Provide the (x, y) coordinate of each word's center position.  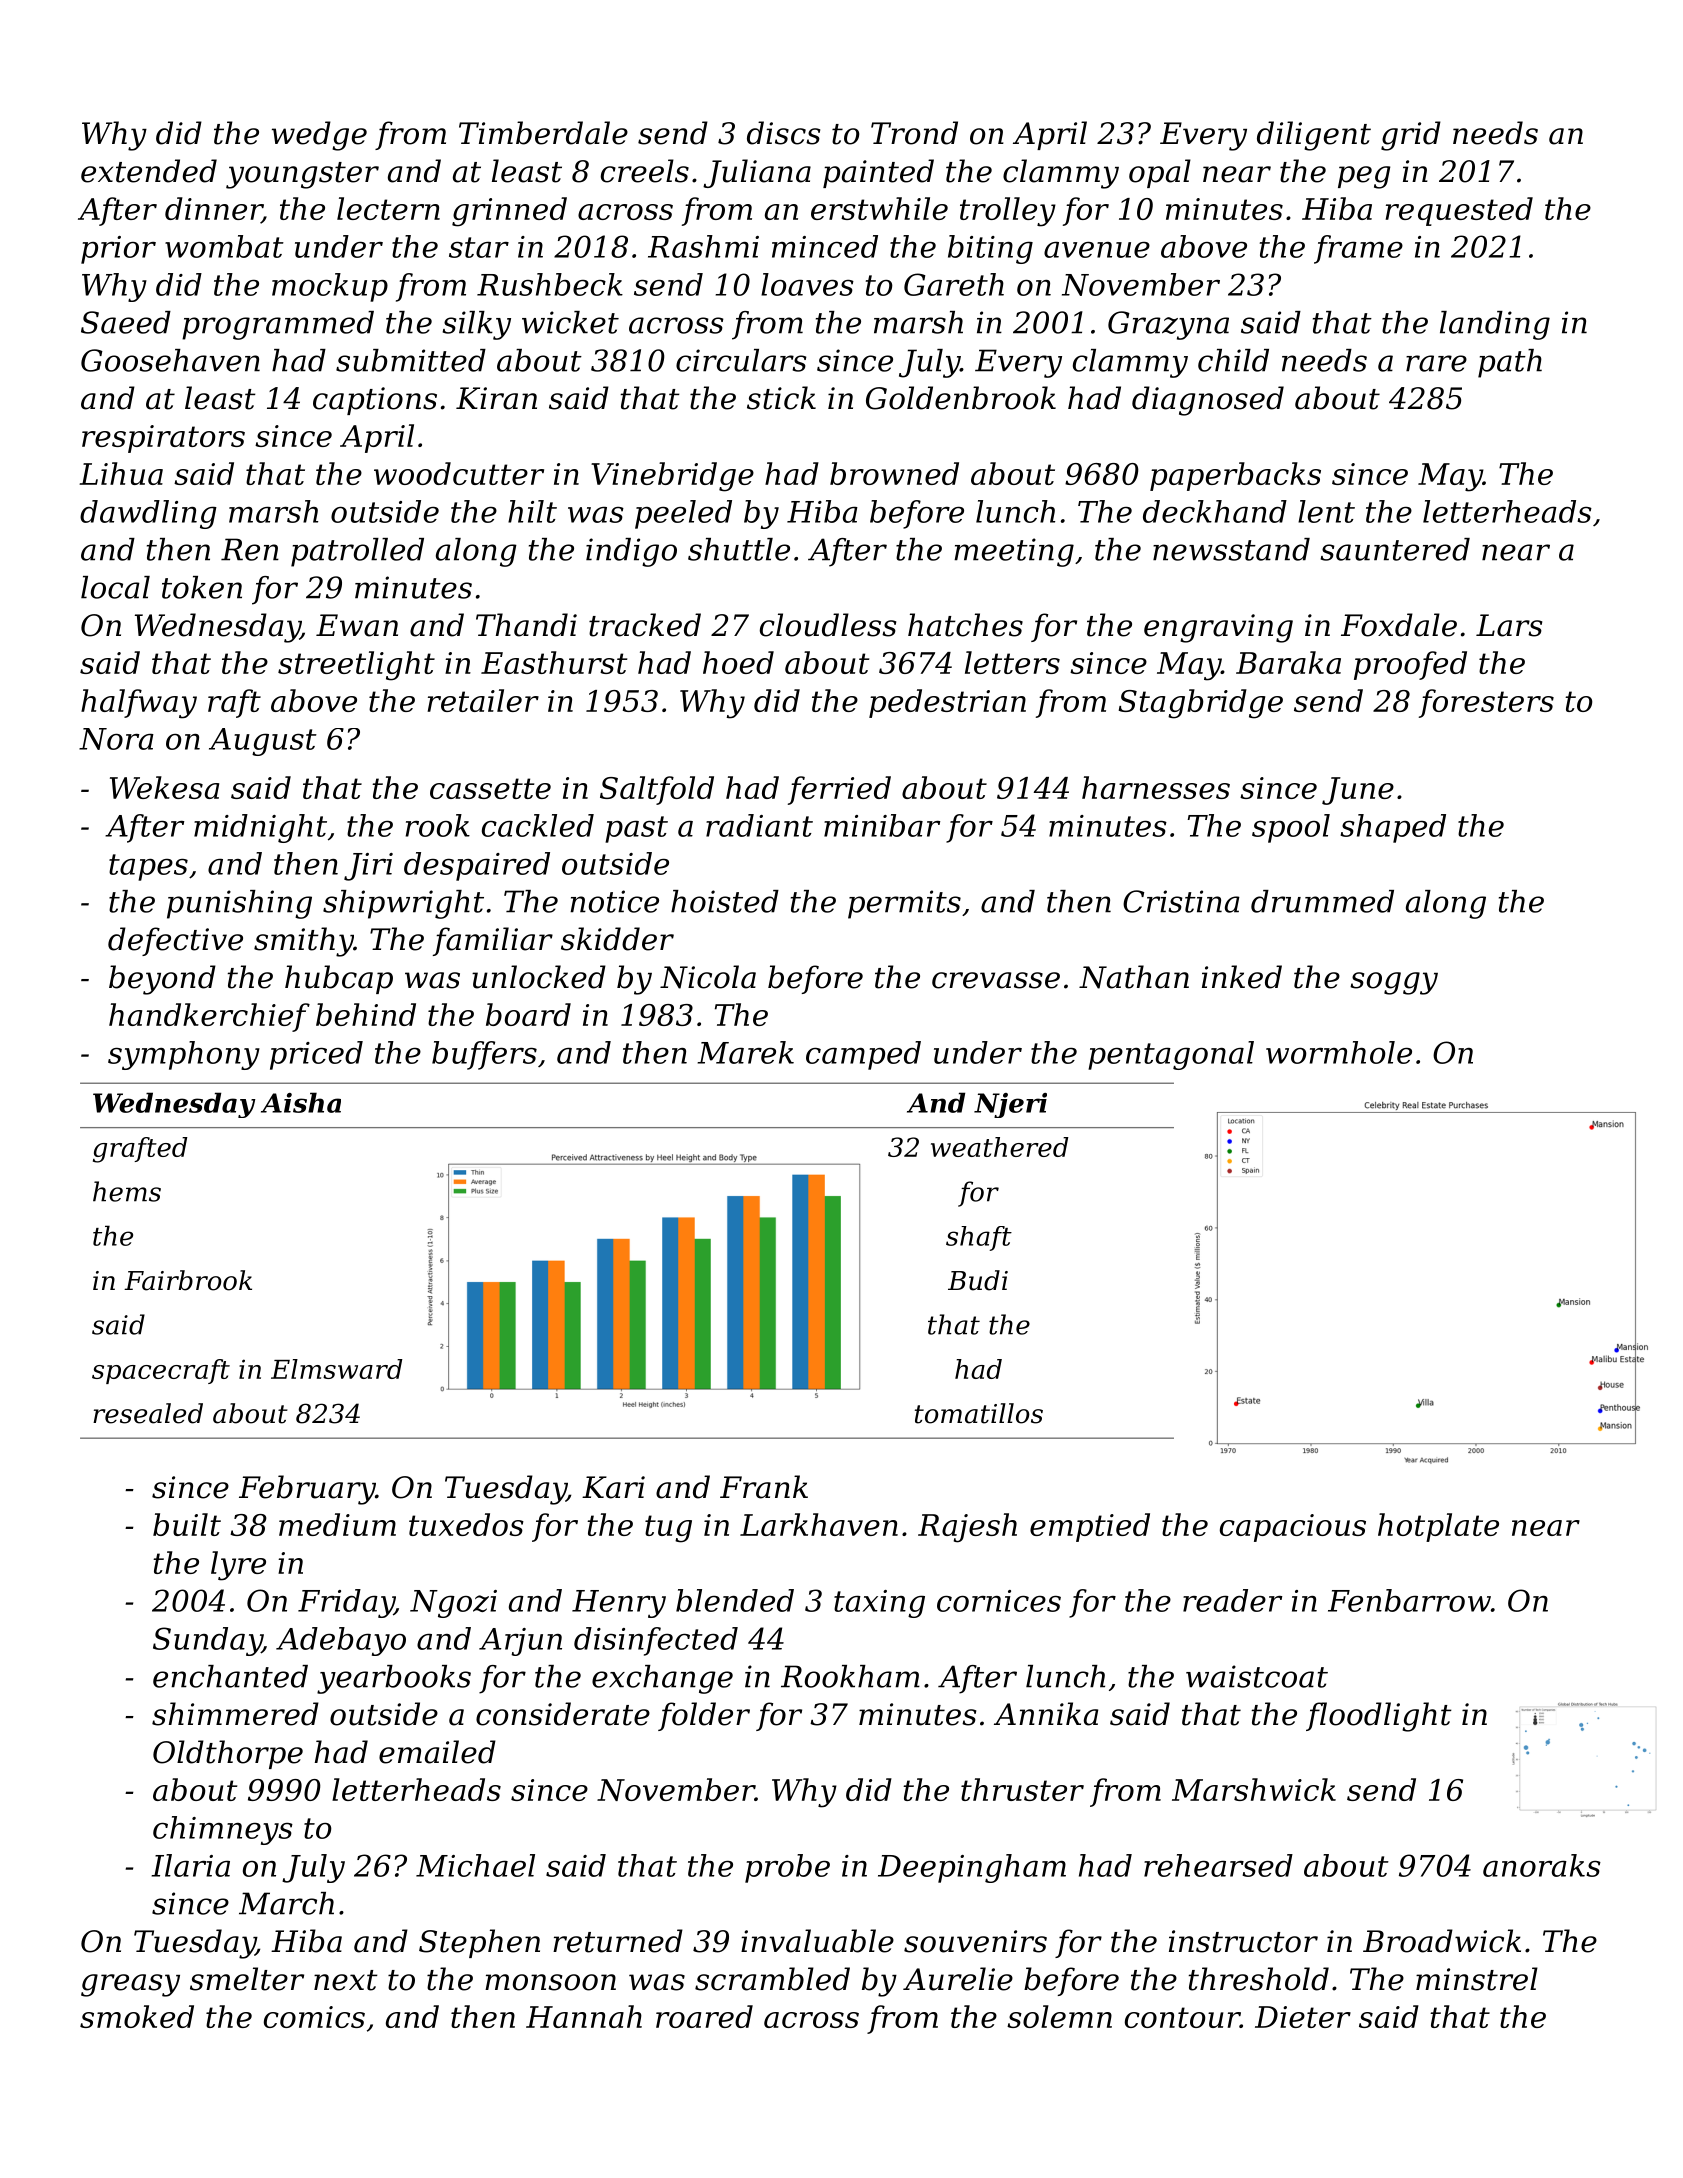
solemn (1059, 2016)
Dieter (1303, 2017)
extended (149, 171)
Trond (914, 133)
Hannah (584, 2016)
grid (1411, 136)
